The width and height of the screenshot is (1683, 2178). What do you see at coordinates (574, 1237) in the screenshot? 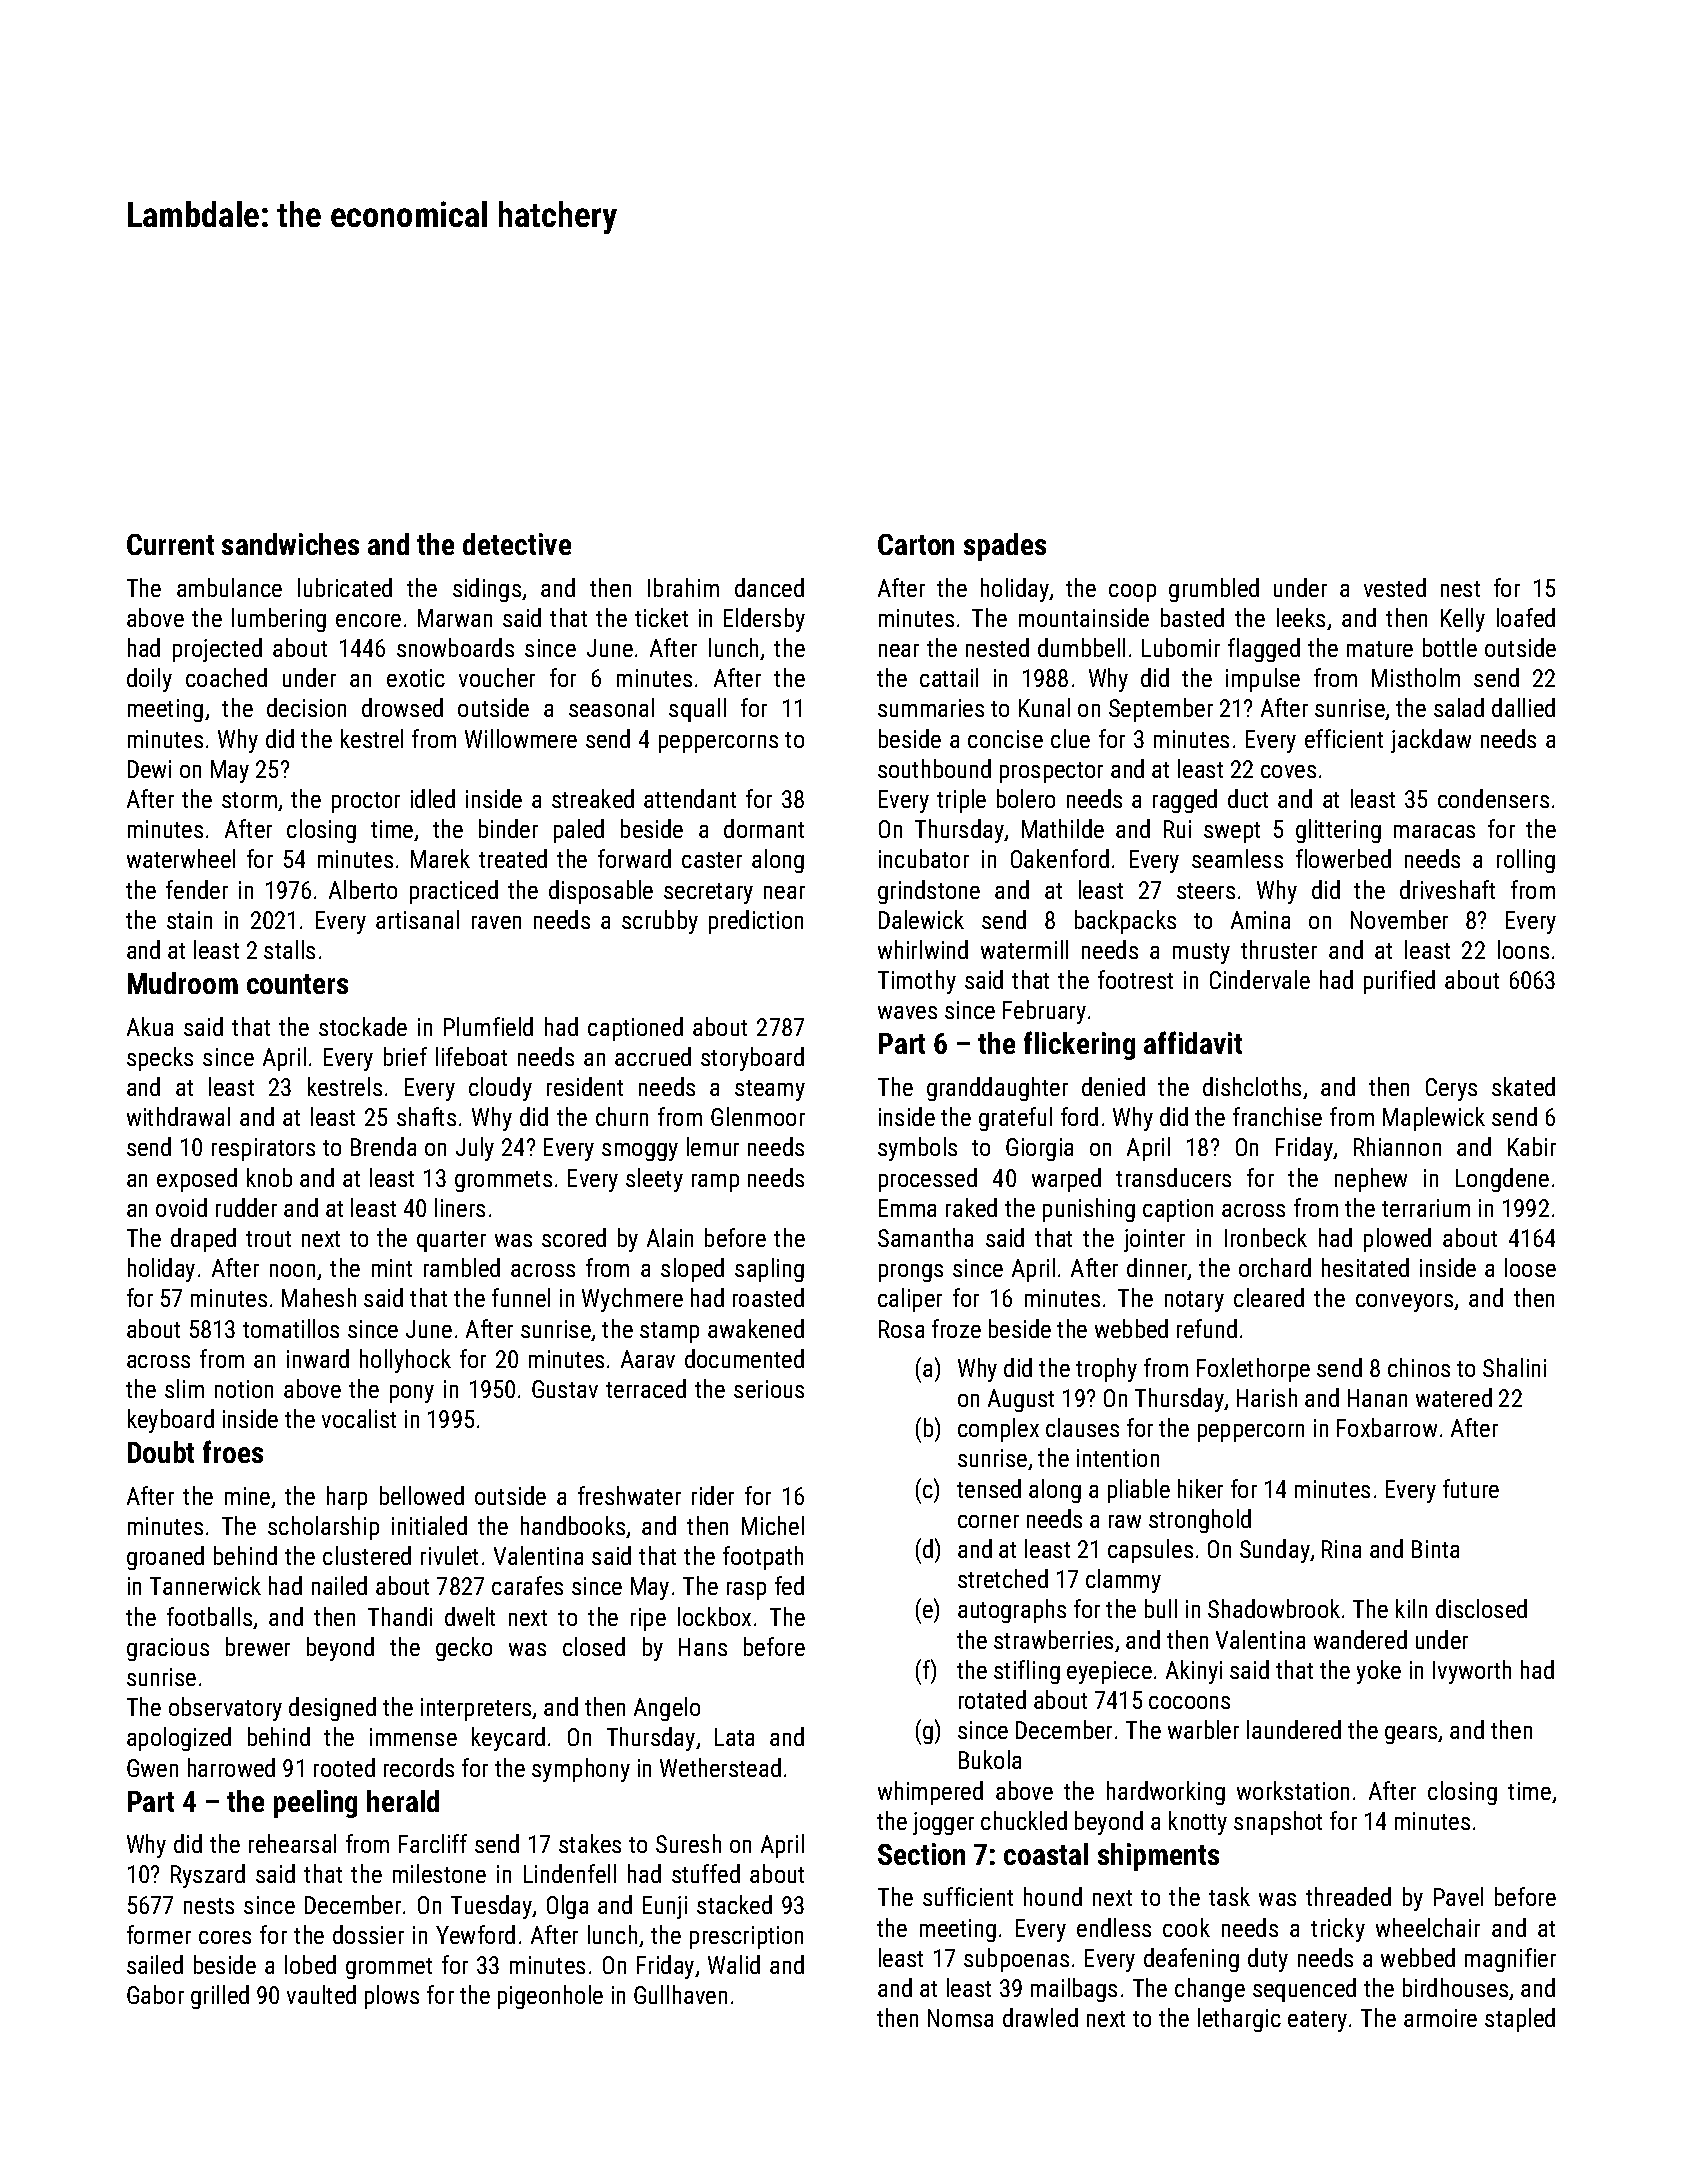
I see `scored` at bounding box center [574, 1237].
